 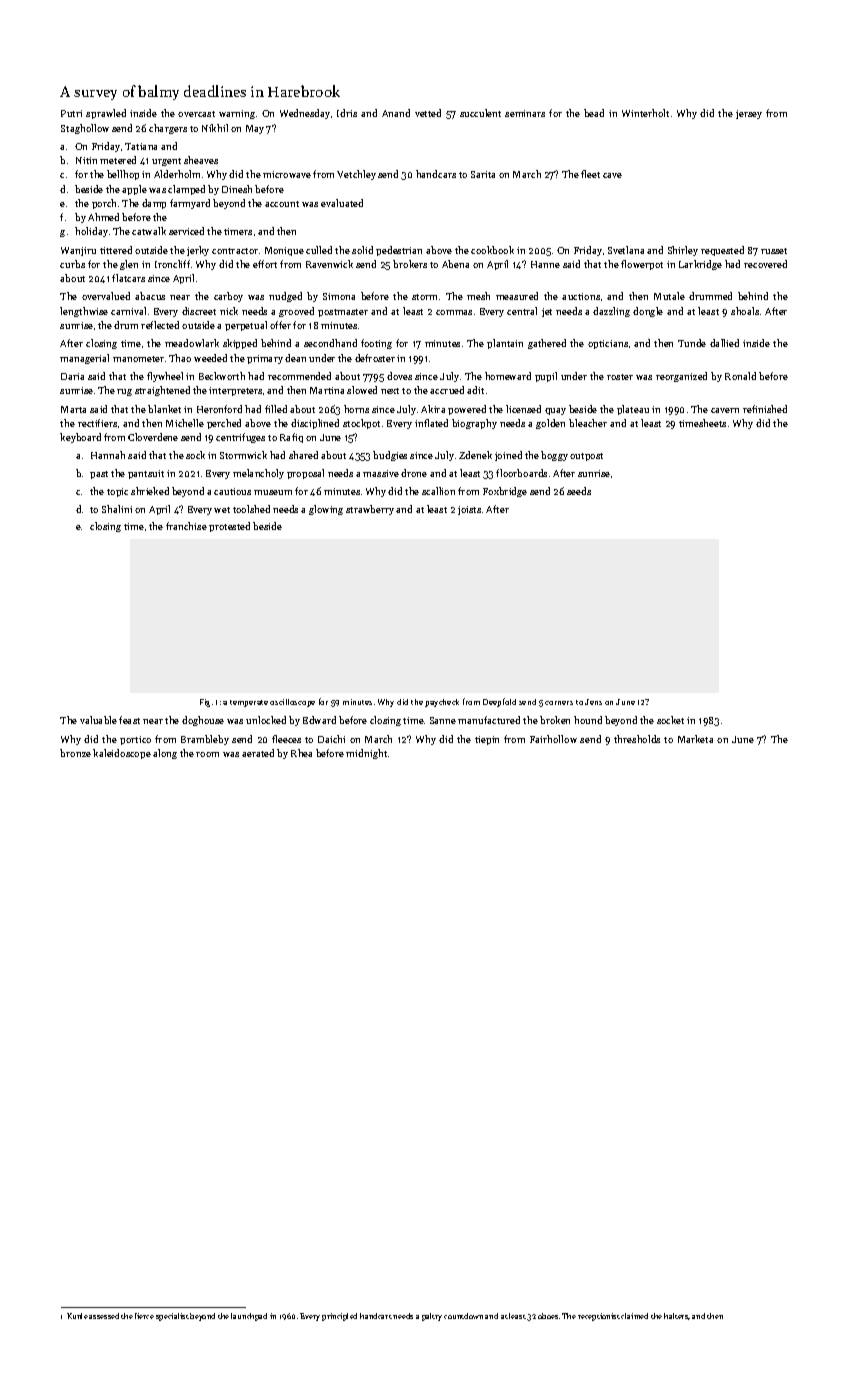 What do you see at coordinates (172, 1317) in the page?
I see `specialist` at bounding box center [172, 1317].
